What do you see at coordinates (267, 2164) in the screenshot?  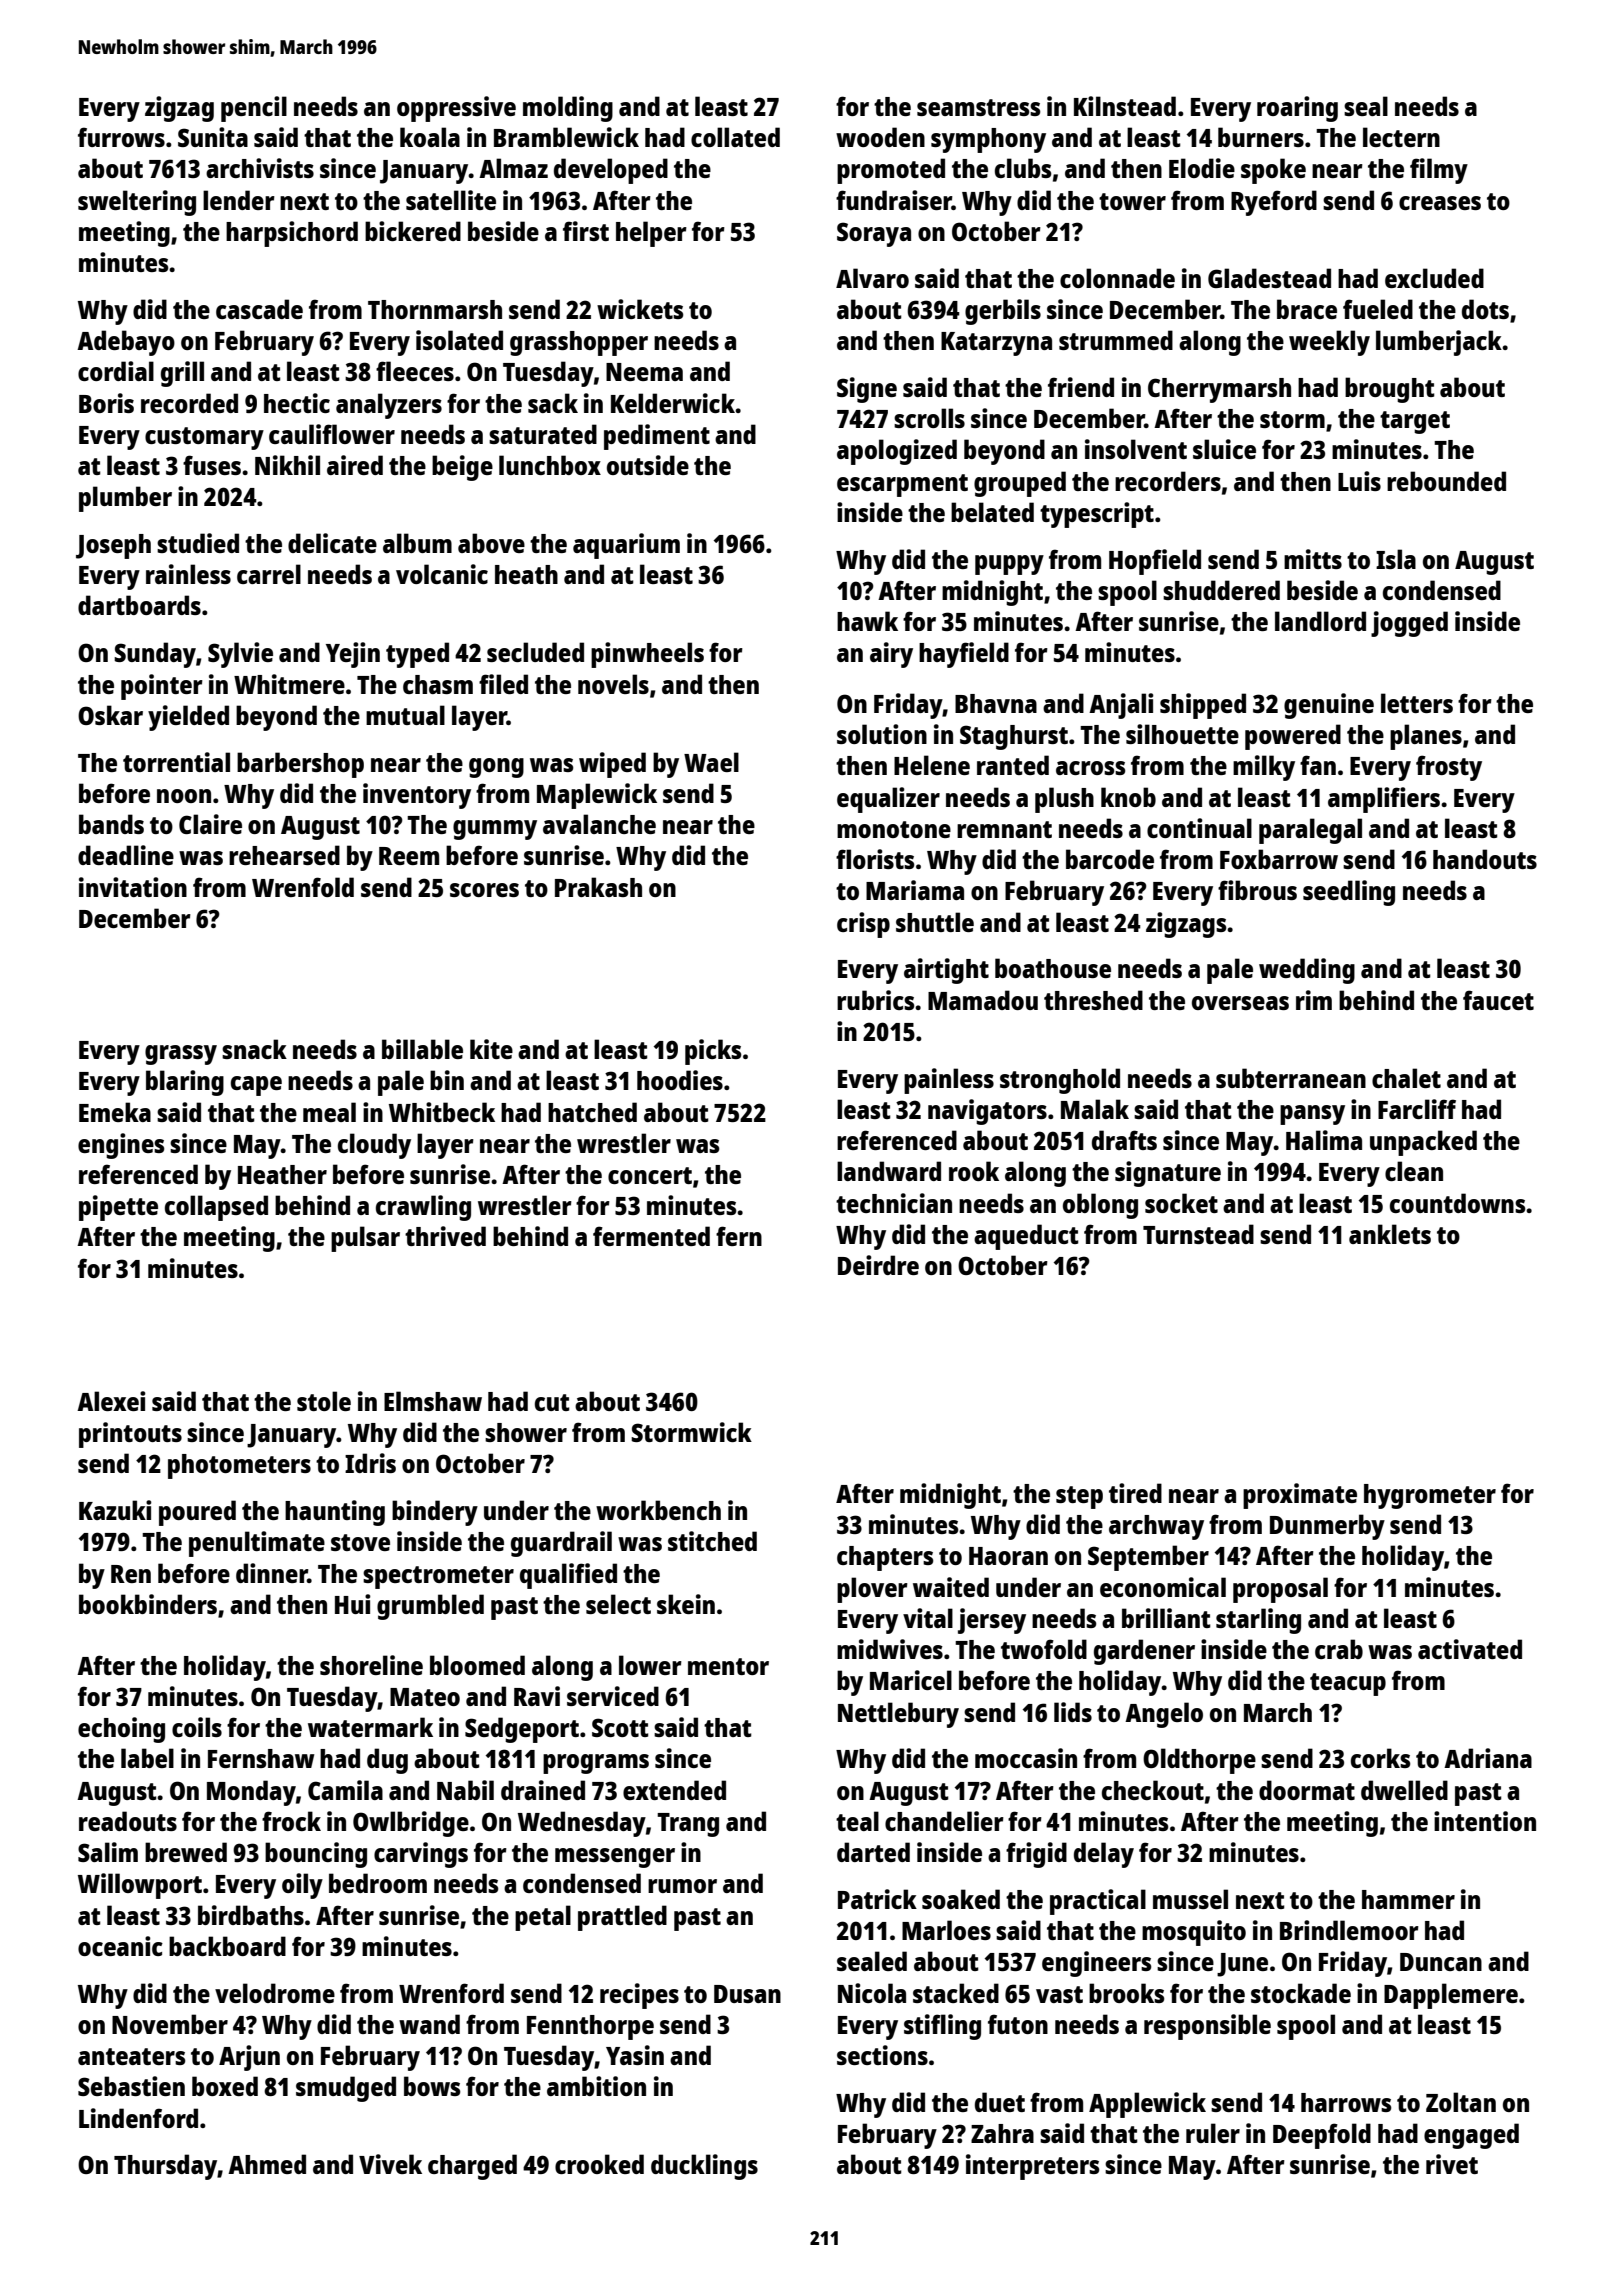 I see `Ahmed` at bounding box center [267, 2164].
